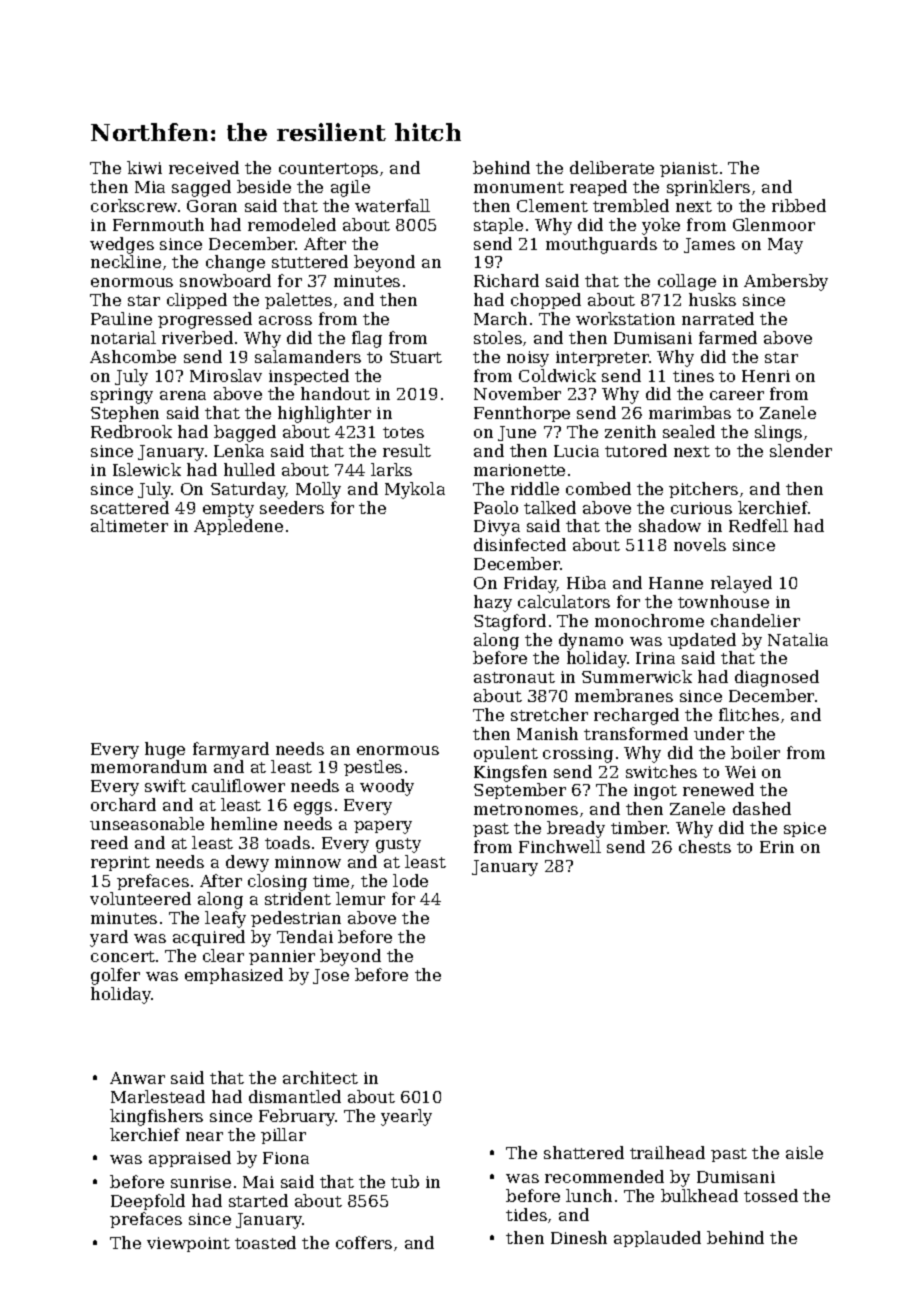 The image size is (924, 1314). I want to click on kiwi, so click(144, 167).
